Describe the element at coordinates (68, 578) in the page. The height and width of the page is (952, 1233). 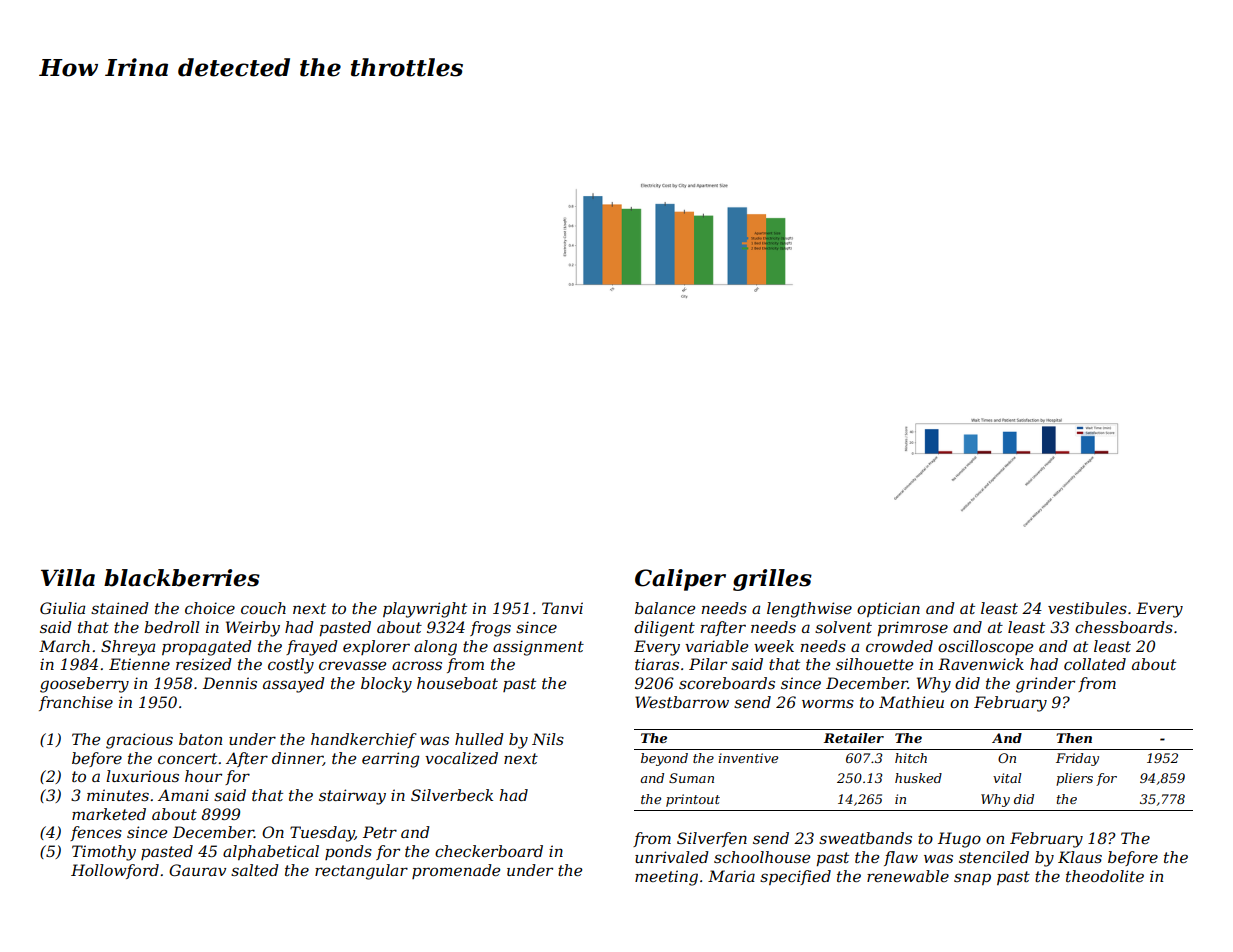
I see `Villa` at that location.
